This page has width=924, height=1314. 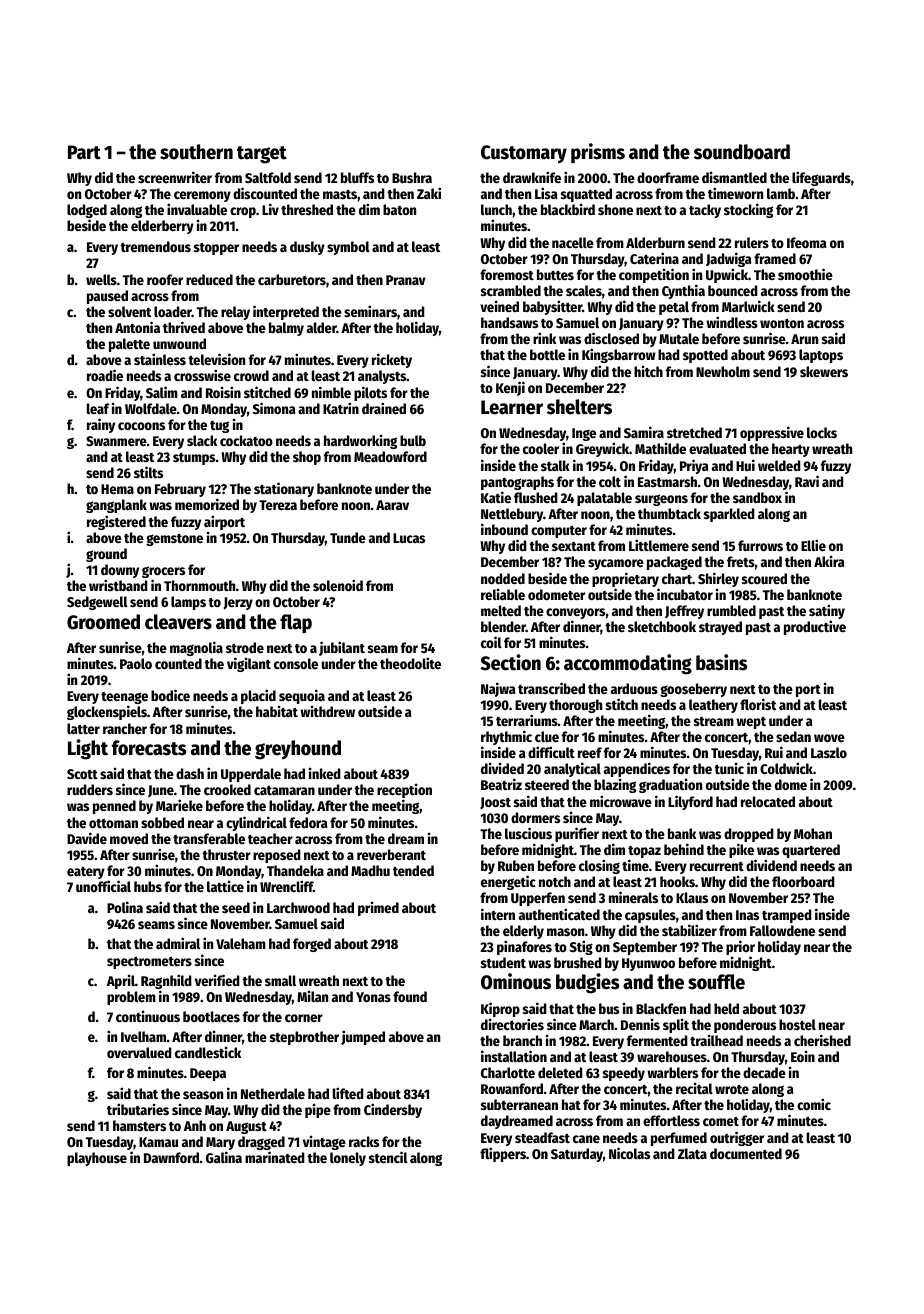 I want to click on Ravi, so click(x=807, y=481).
